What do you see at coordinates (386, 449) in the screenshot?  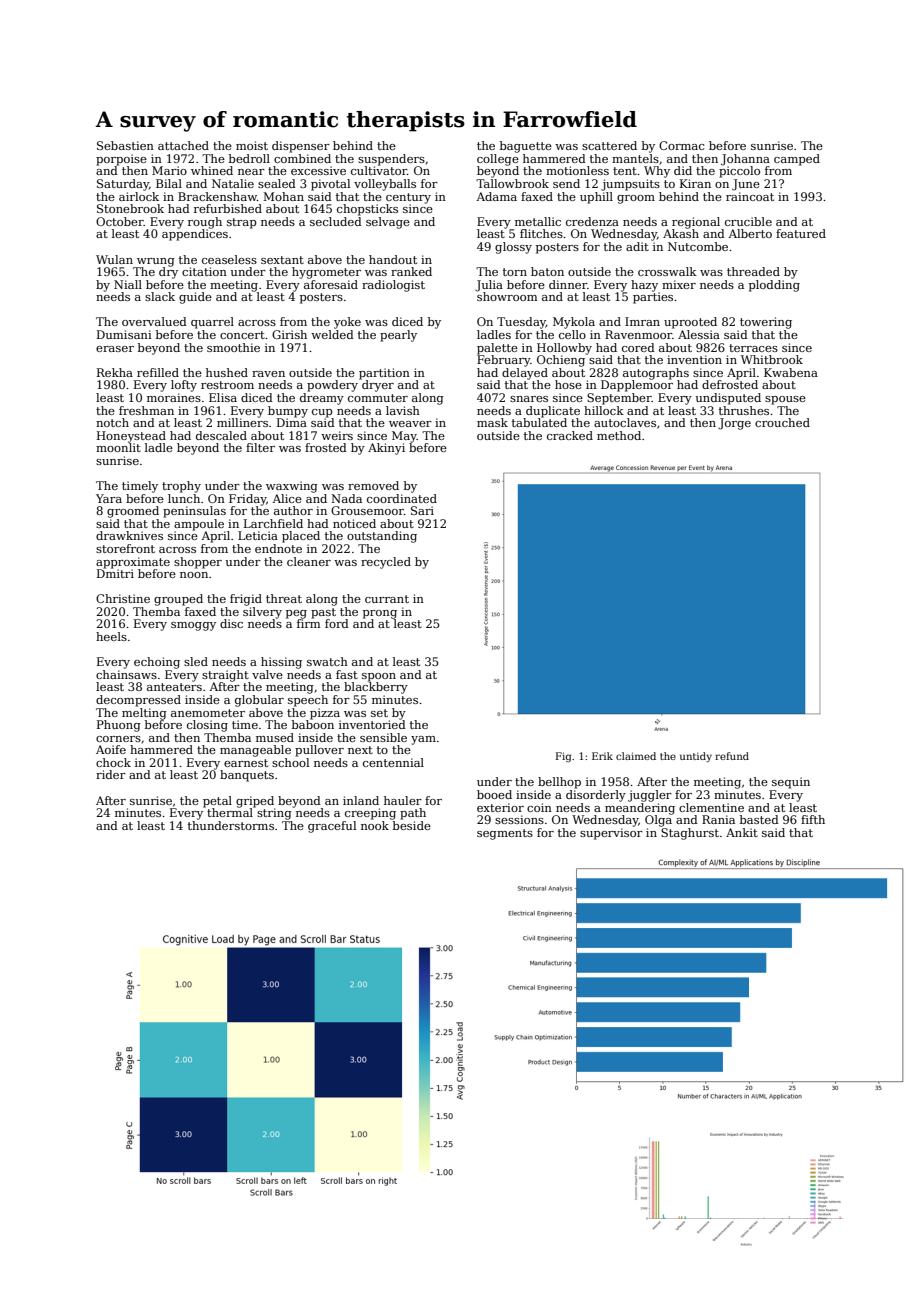 I see `Akinyi` at bounding box center [386, 449].
